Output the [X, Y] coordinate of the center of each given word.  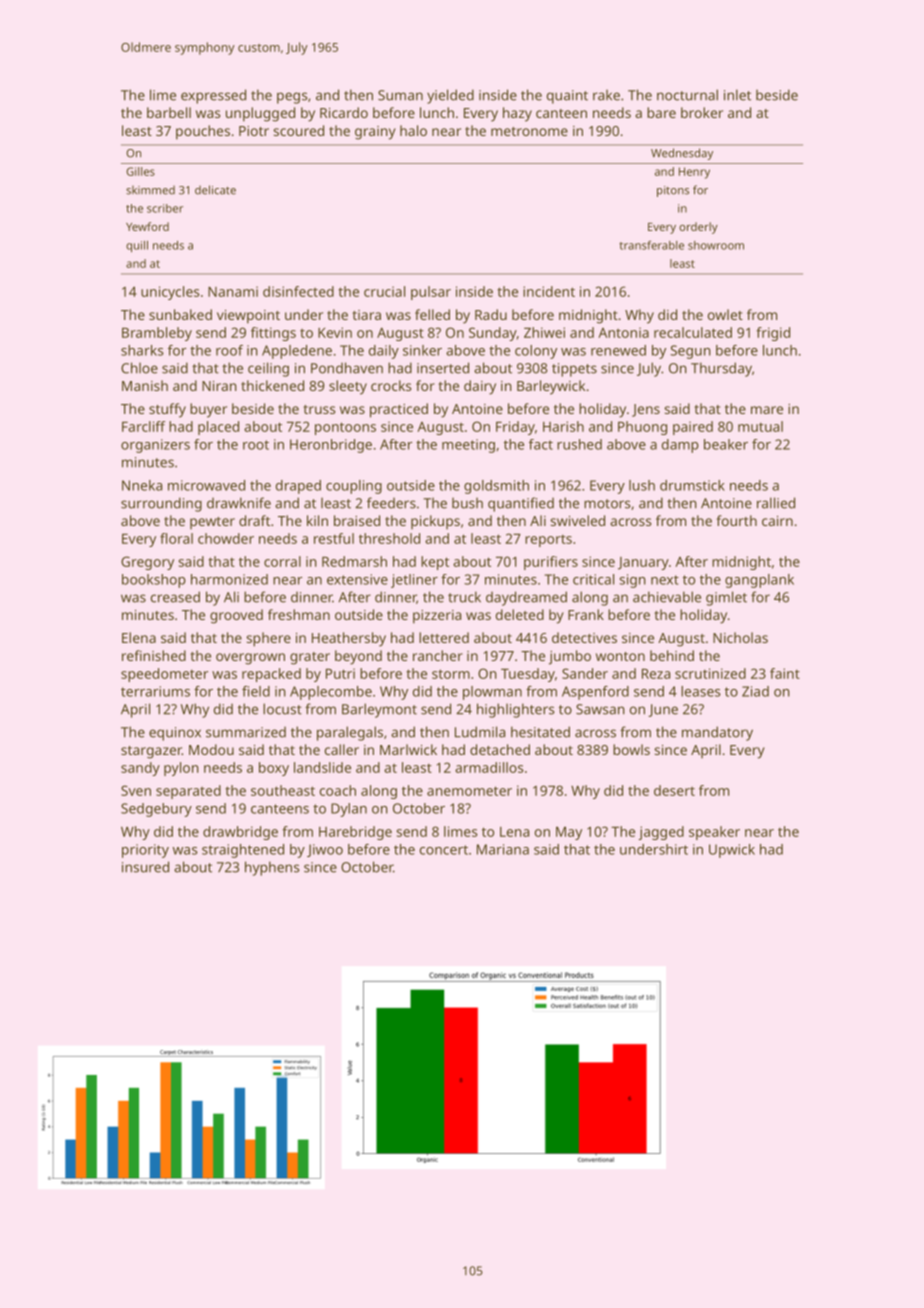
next [665, 580]
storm [451, 674]
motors [607, 504]
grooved [236, 616]
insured [145, 867]
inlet [737, 95]
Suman [400, 95]
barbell [169, 112]
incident [549, 291]
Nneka [142, 485]
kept [435, 563]
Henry [694, 173]
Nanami [233, 291]
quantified [521, 504]
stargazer [151, 752]
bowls [631, 749]
